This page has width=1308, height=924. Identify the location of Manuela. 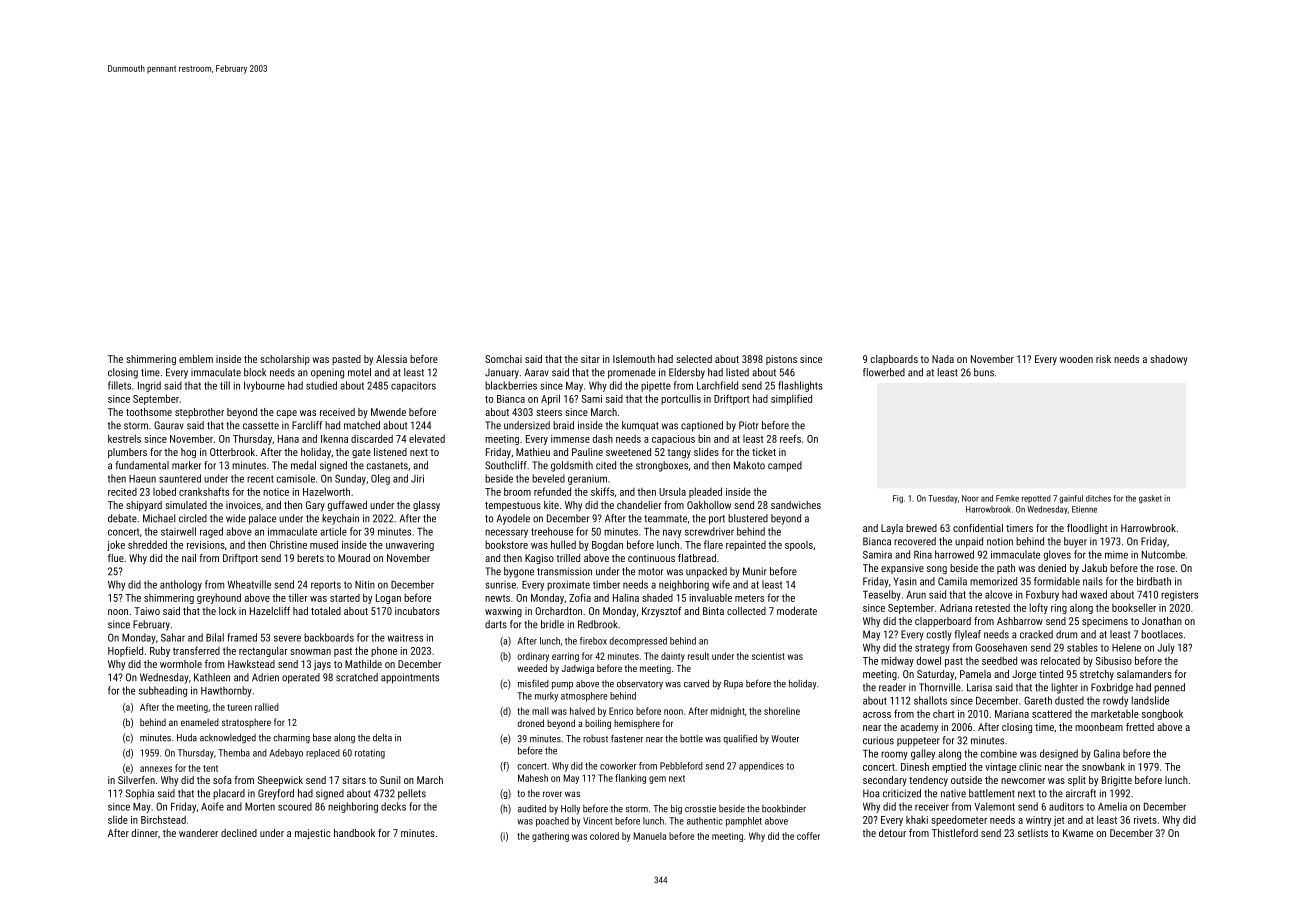
(650, 836).
